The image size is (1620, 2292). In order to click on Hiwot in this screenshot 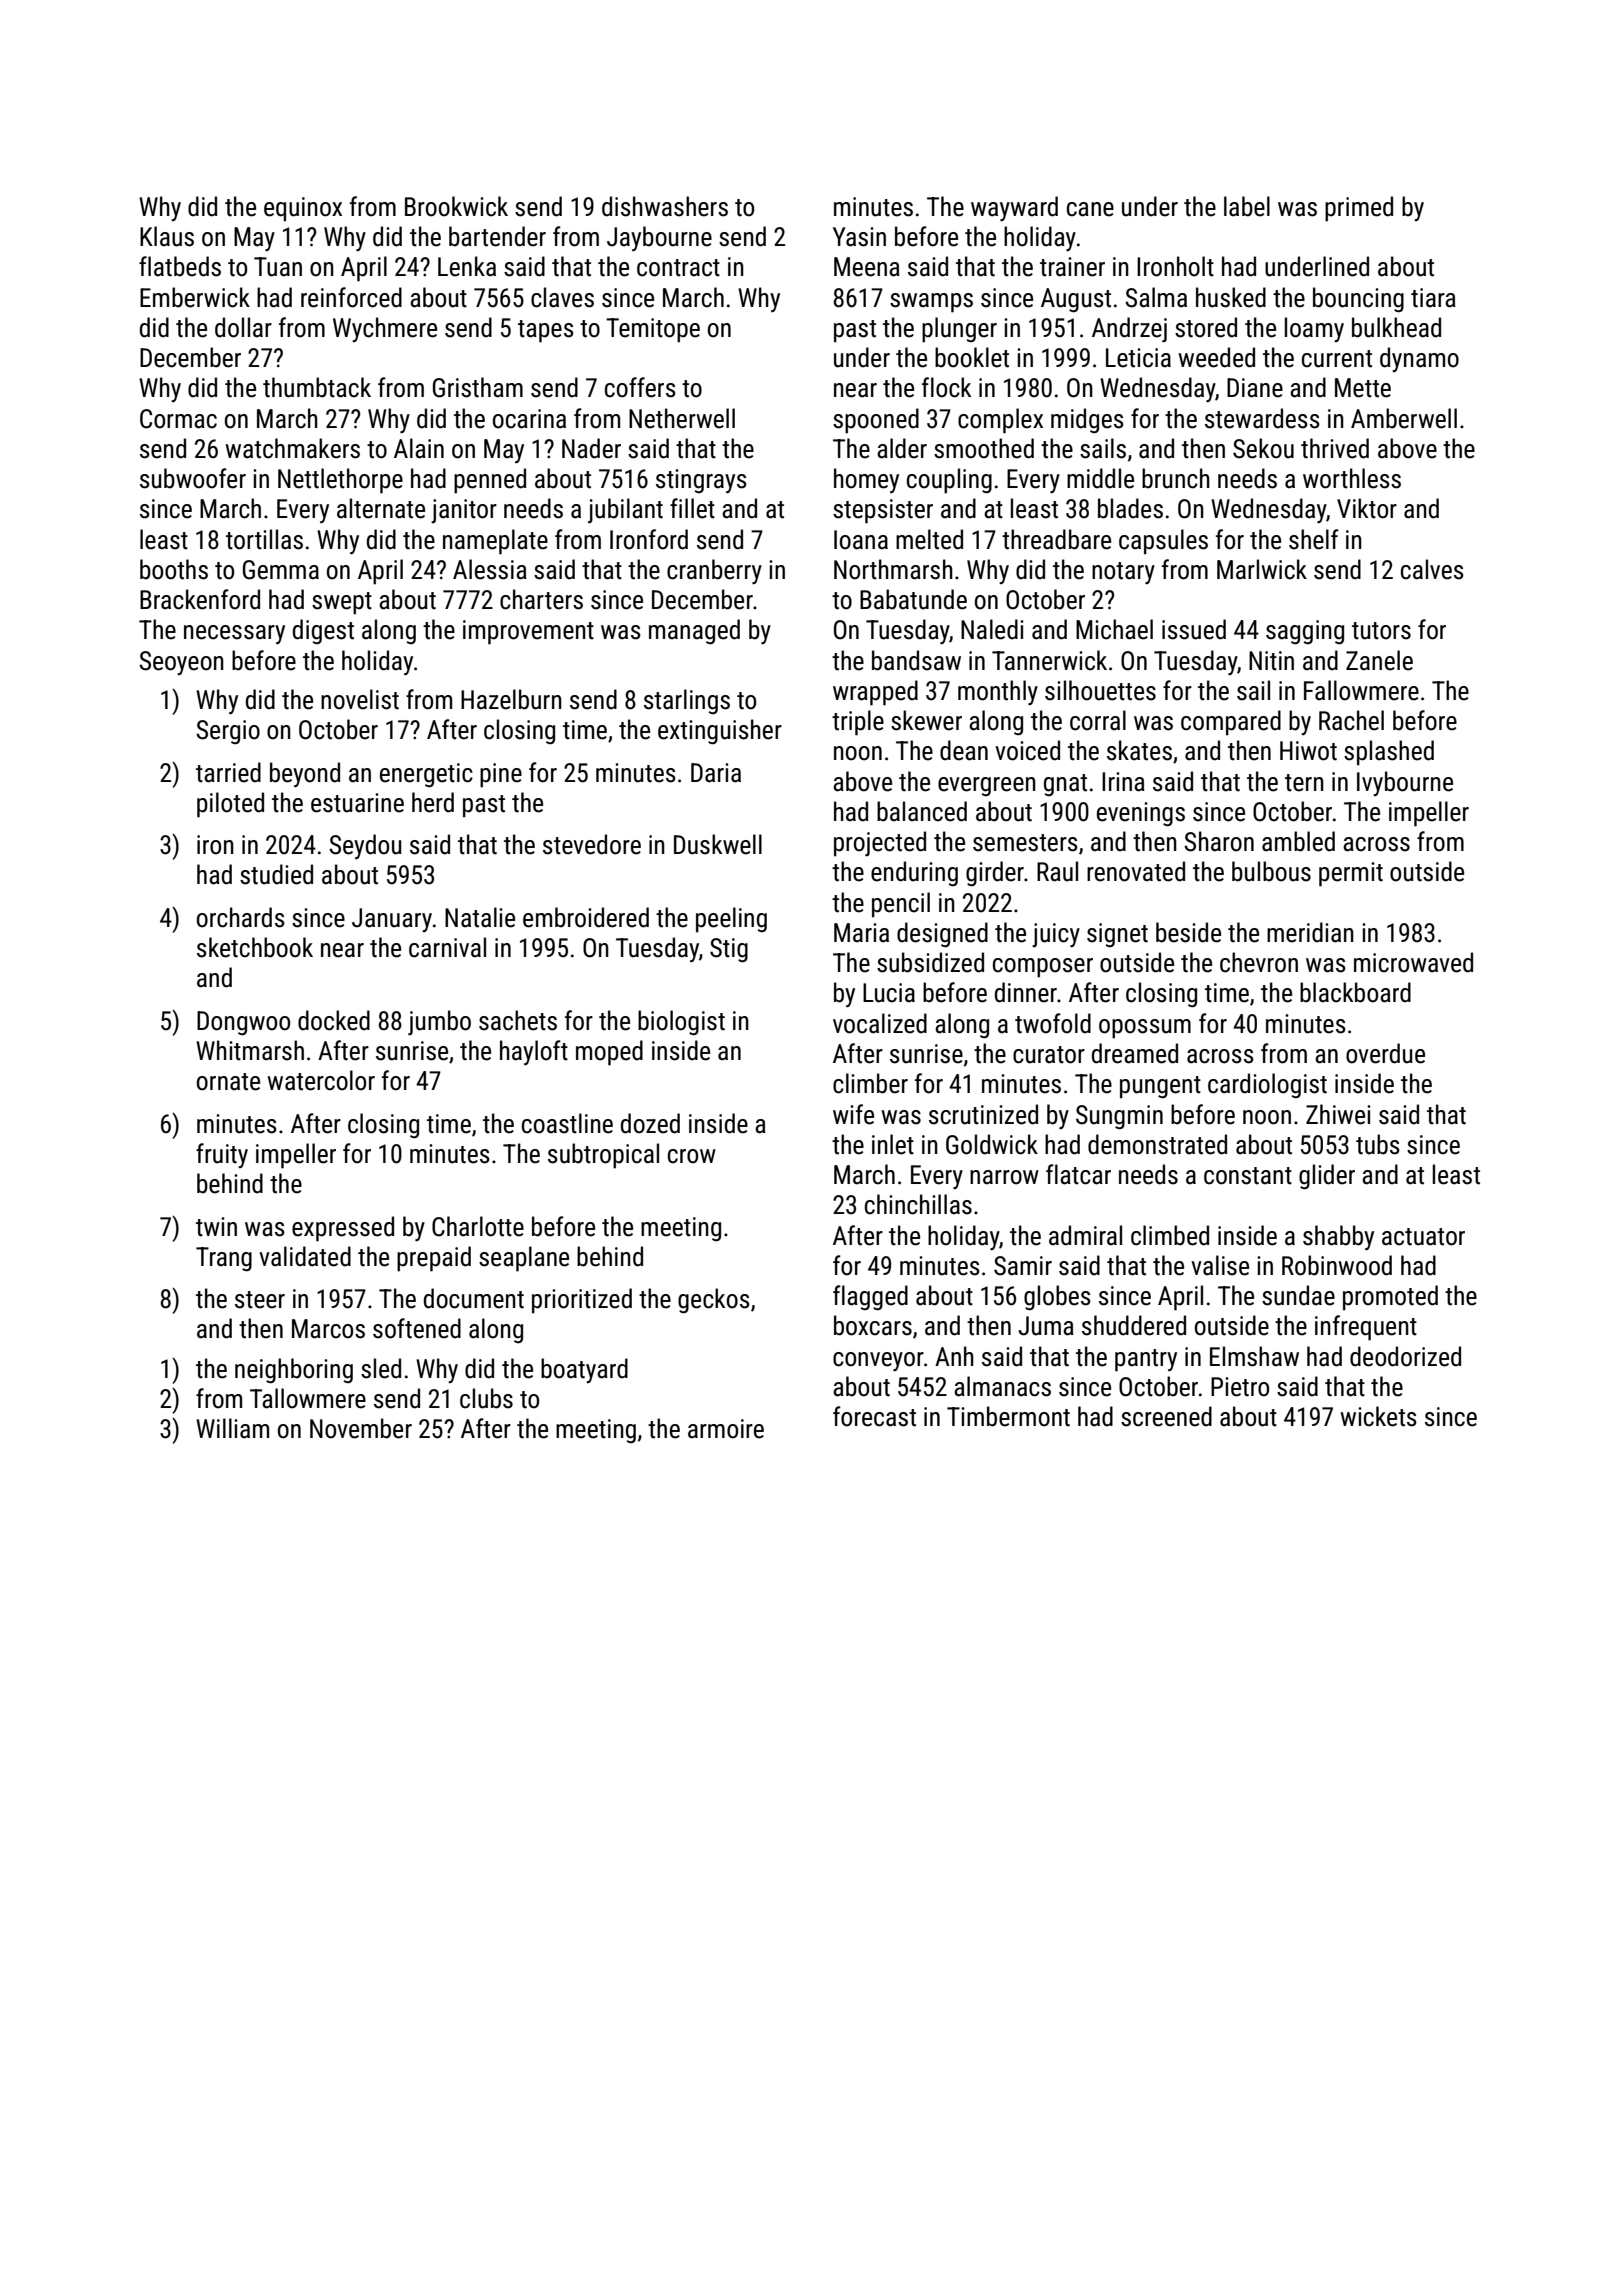, I will do `click(1308, 751)`.
